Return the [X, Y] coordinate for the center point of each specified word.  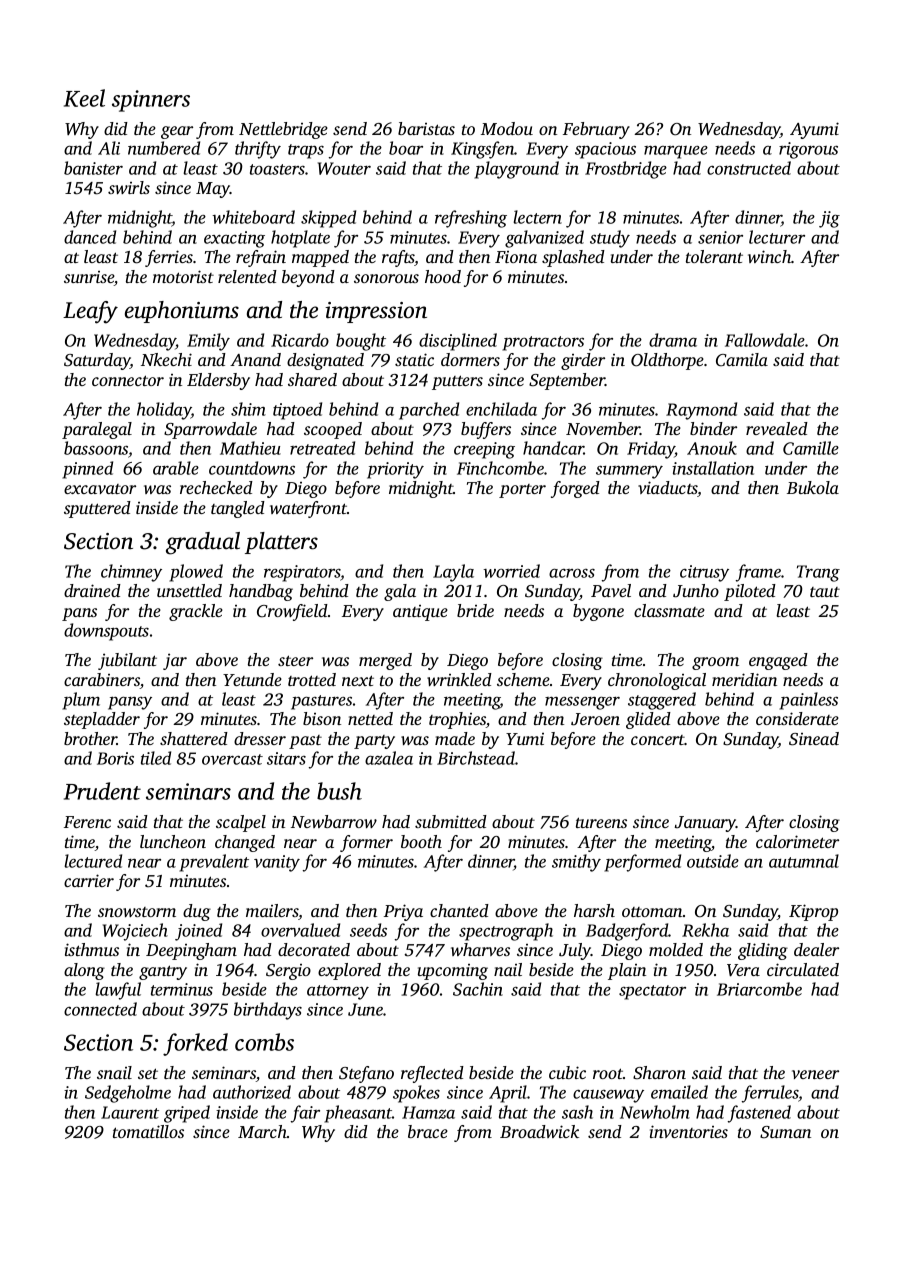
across [572, 573]
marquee [676, 152]
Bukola [813, 487]
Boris [115, 758]
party [374, 742]
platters [281, 543]
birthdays [268, 1011]
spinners [151, 101]
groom [715, 663]
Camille [811, 448]
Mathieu [250, 448]
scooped [333, 430]
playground [516, 170]
